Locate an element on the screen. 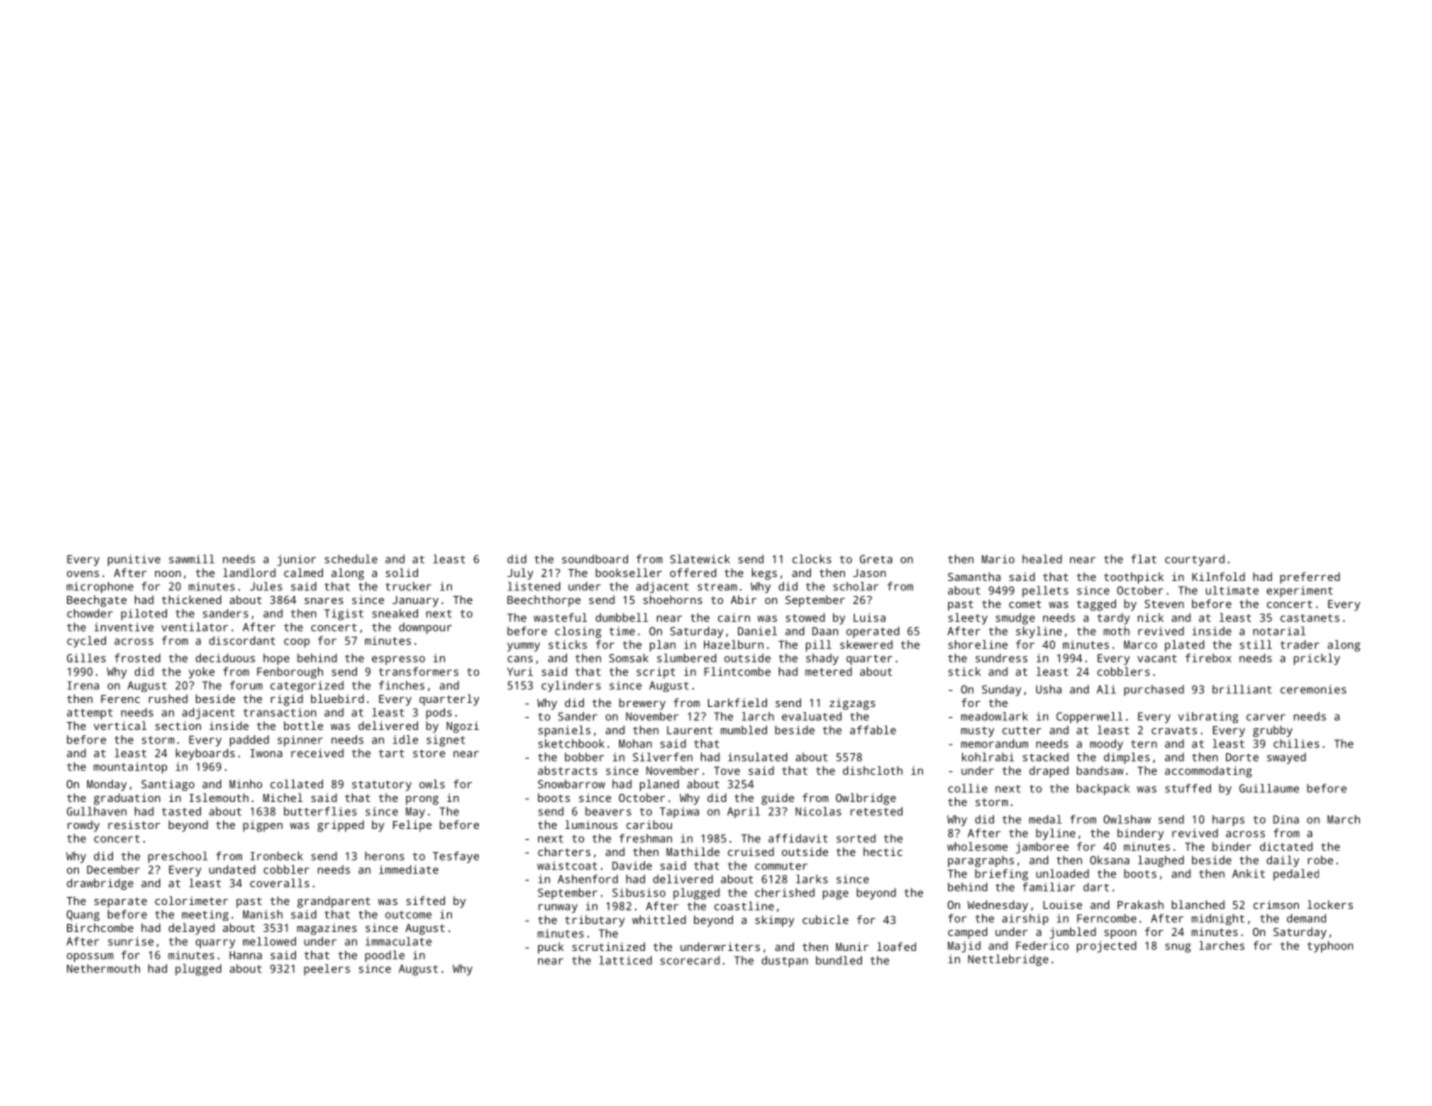  familiar is located at coordinates (1049, 887).
